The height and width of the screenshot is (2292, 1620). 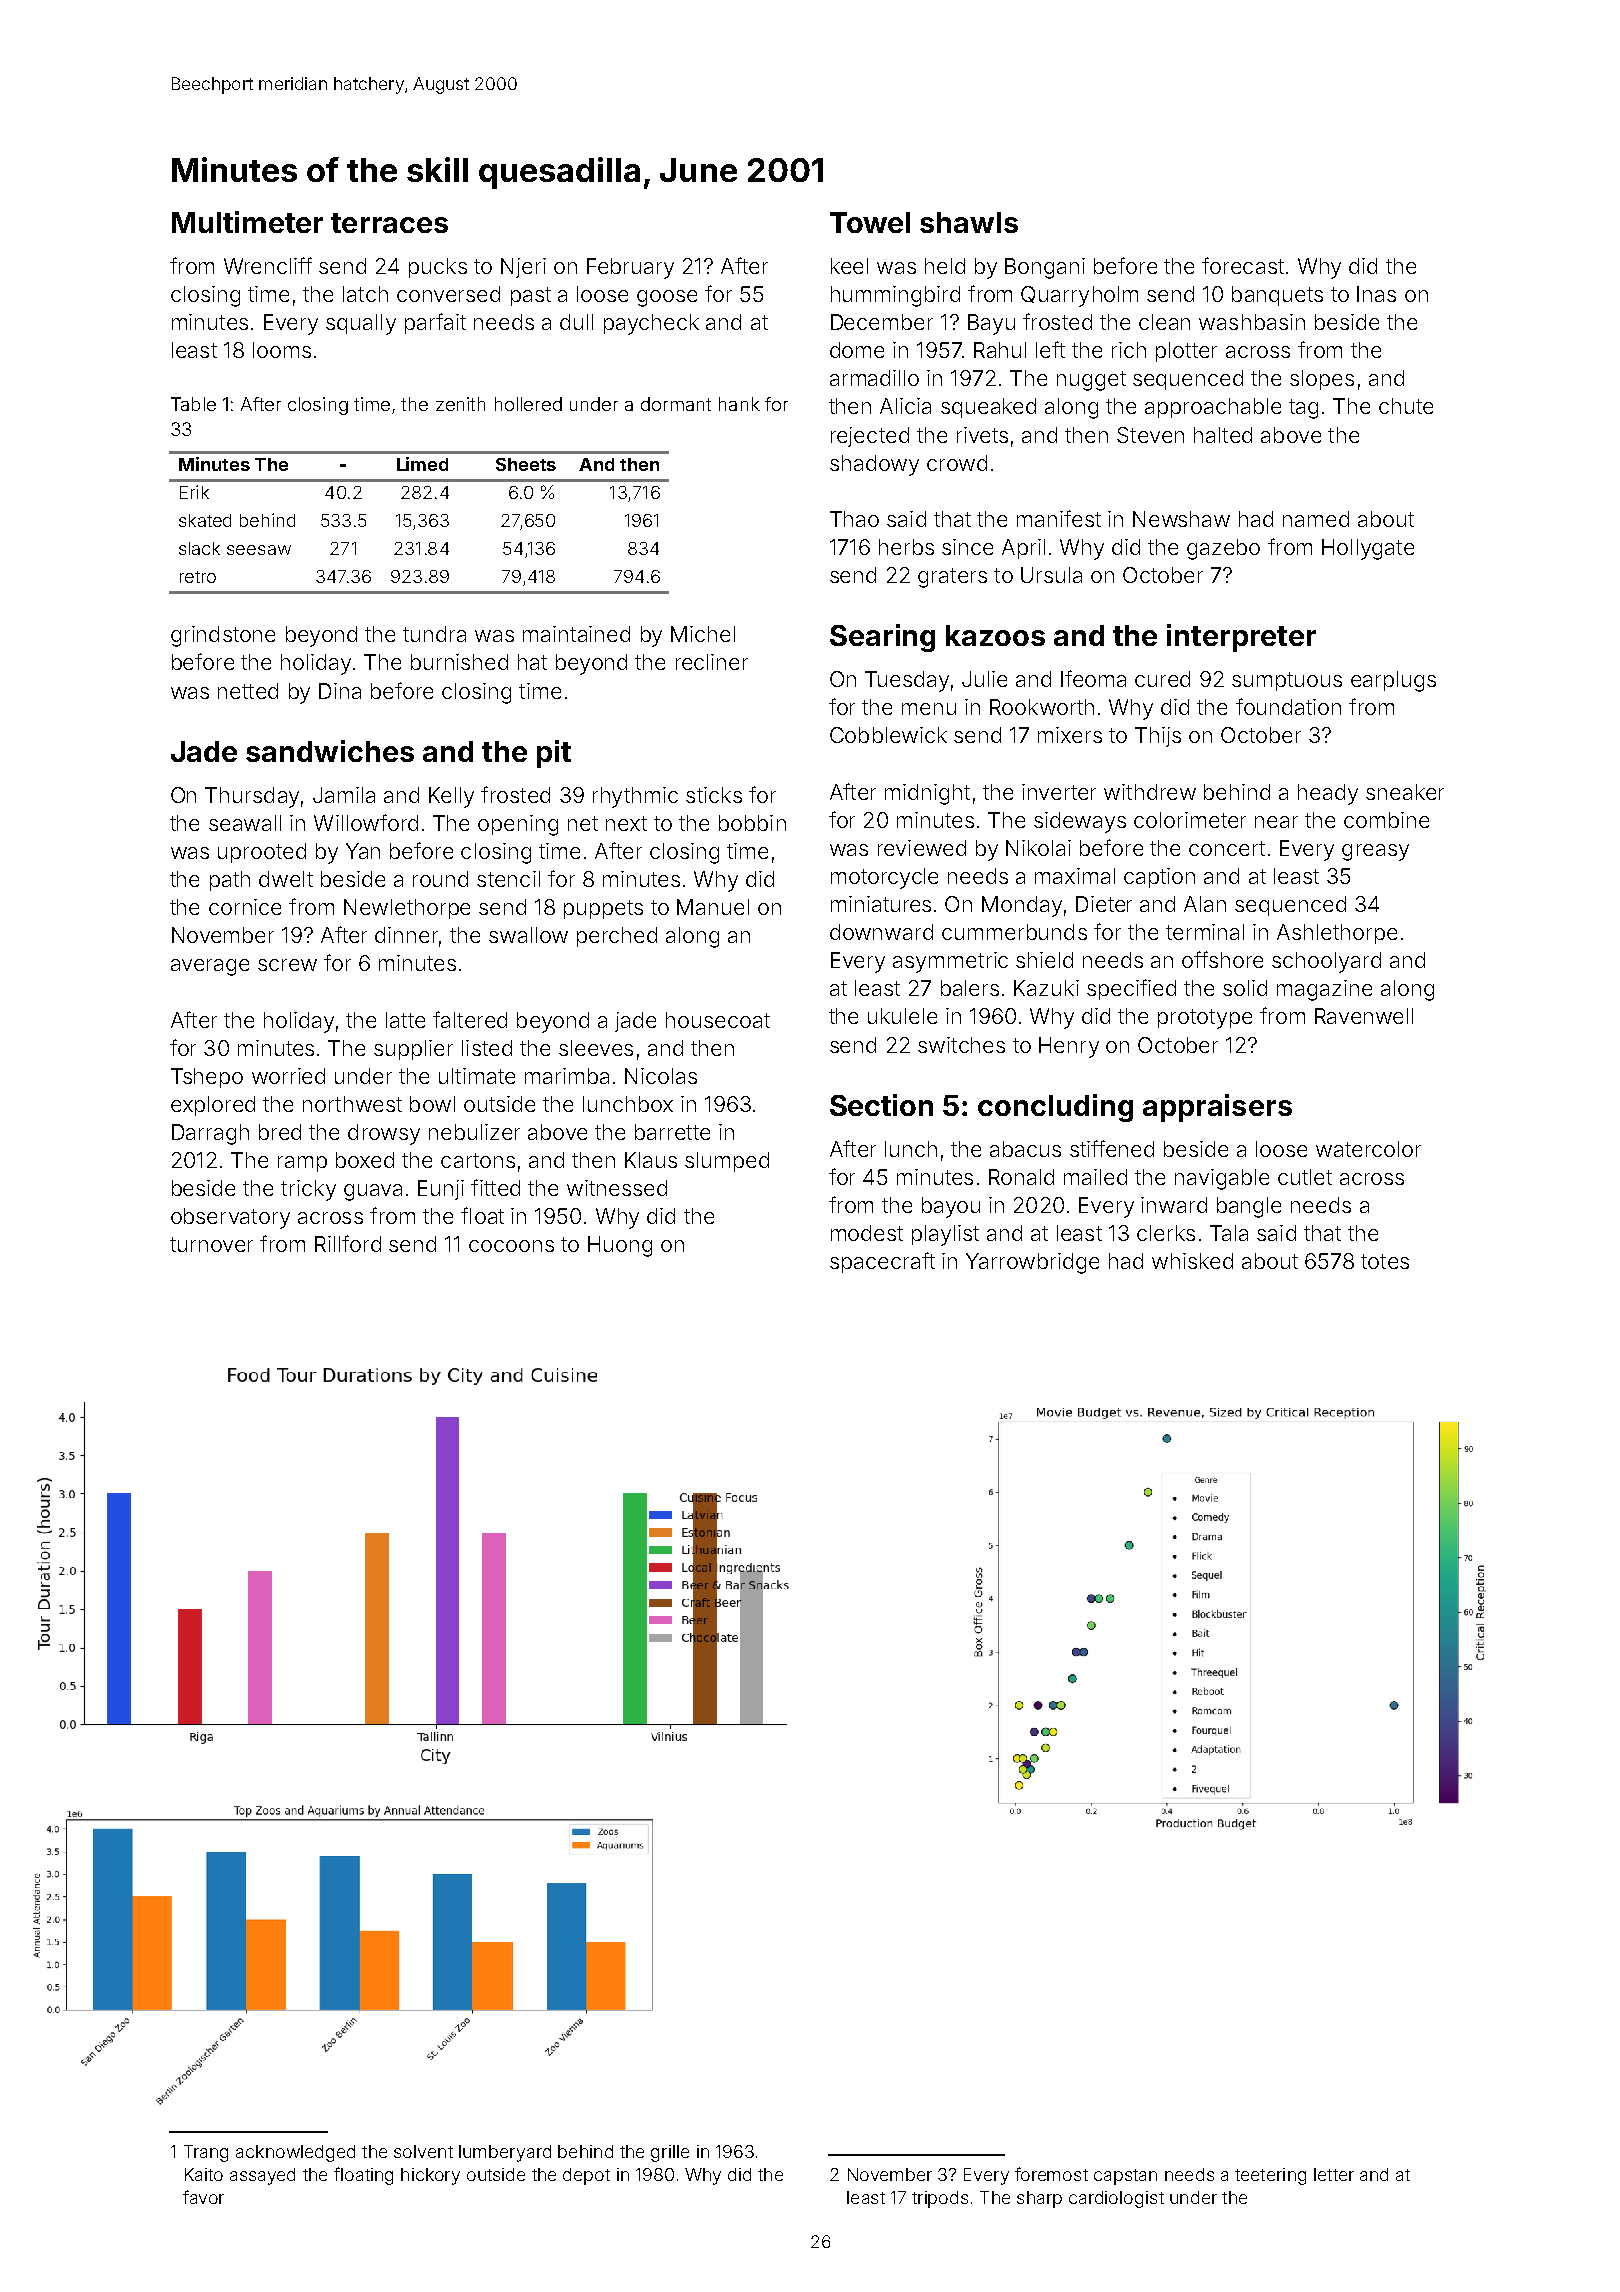 What do you see at coordinates (193, 404) in the screenshot?
I see `Table` at bounding box center [193, 404].
